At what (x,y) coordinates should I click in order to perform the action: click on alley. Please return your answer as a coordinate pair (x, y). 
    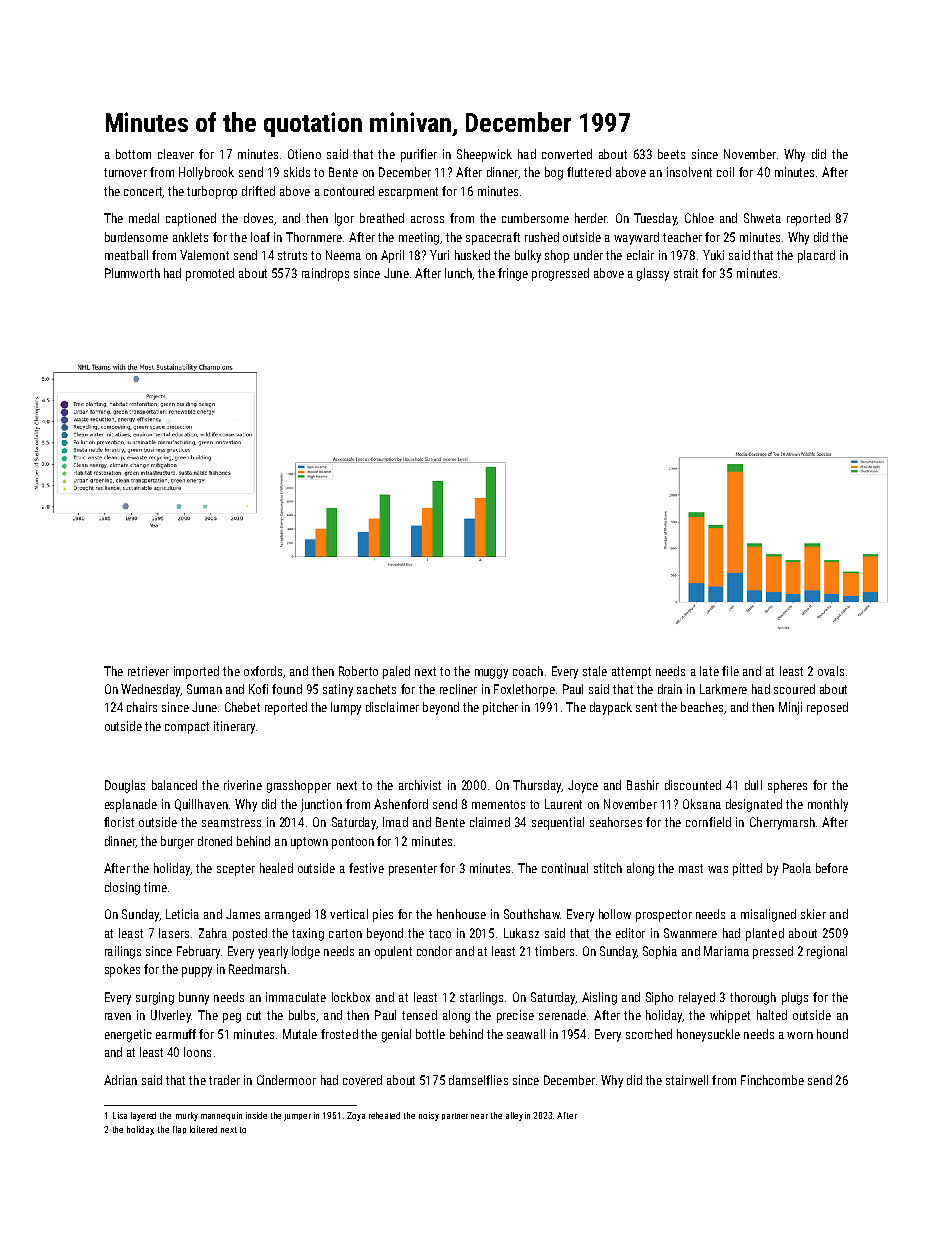
    Looking at the image, I should click on (514, 1116).
